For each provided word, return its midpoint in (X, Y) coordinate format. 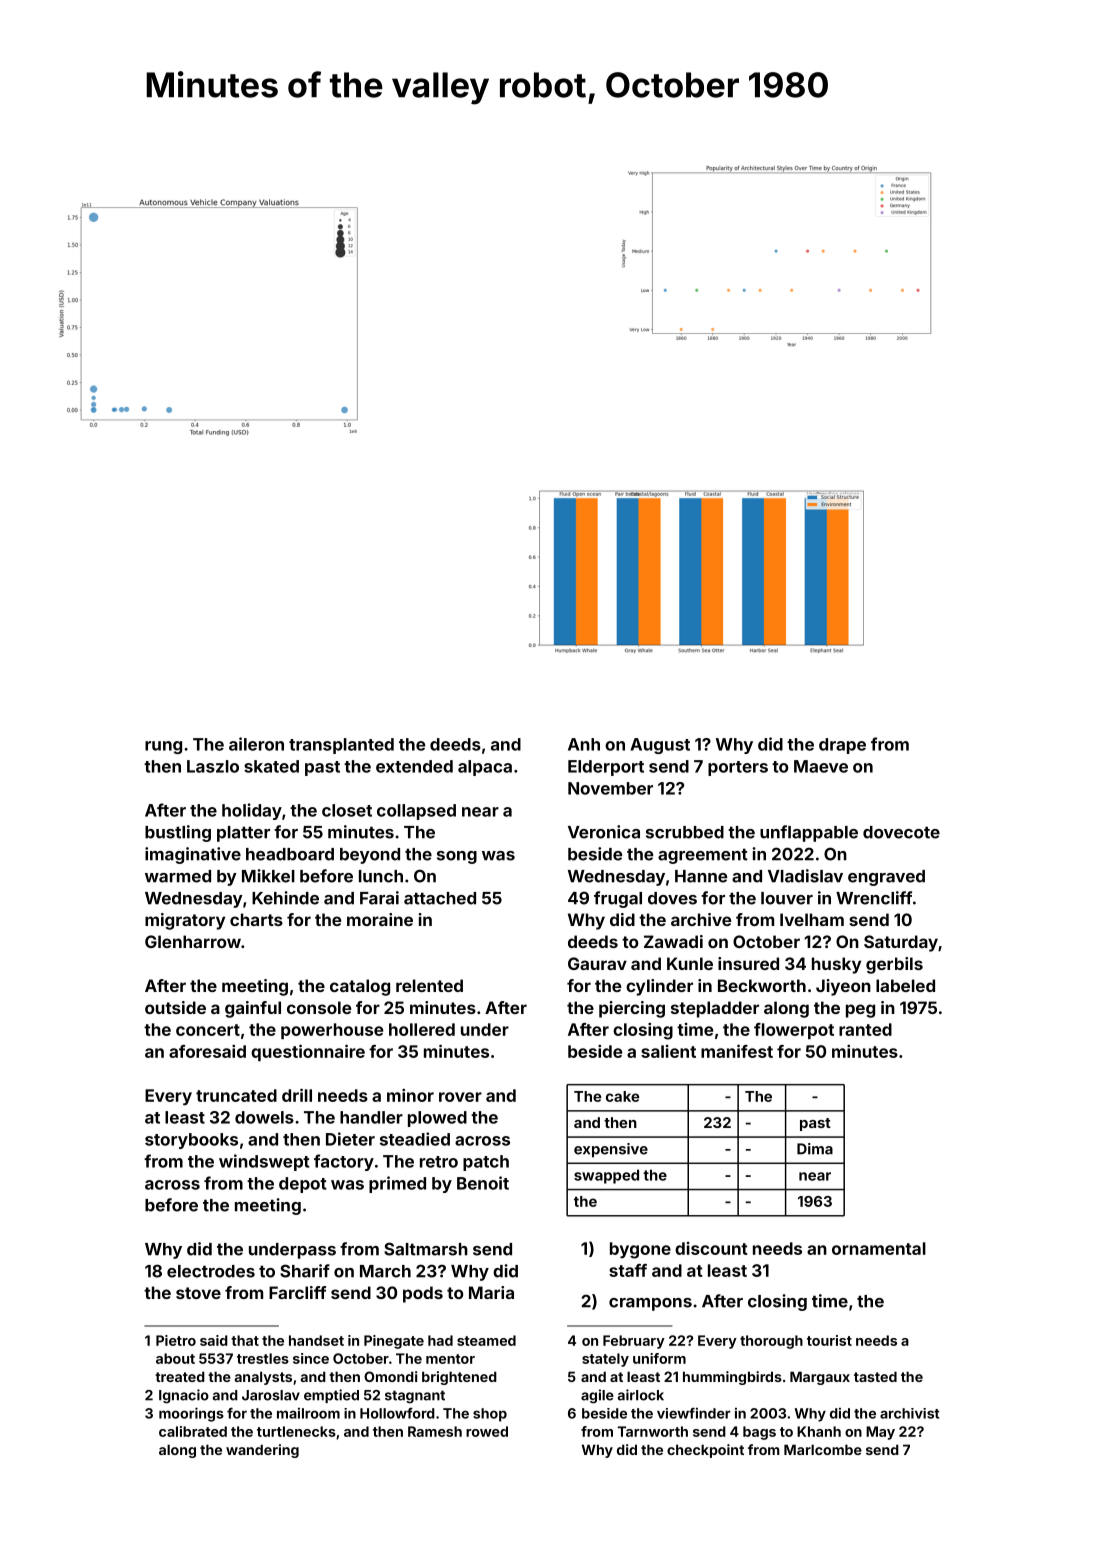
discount (711, 1248)
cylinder (659, 987)
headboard (290, 854)
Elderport (606, 768)
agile (597, 1396)
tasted (875, 1376)
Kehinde (285, 898)
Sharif (305, 1271)
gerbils (894, 965)
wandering (262, 1451)
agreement (703, 856)
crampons (650, 1304)
